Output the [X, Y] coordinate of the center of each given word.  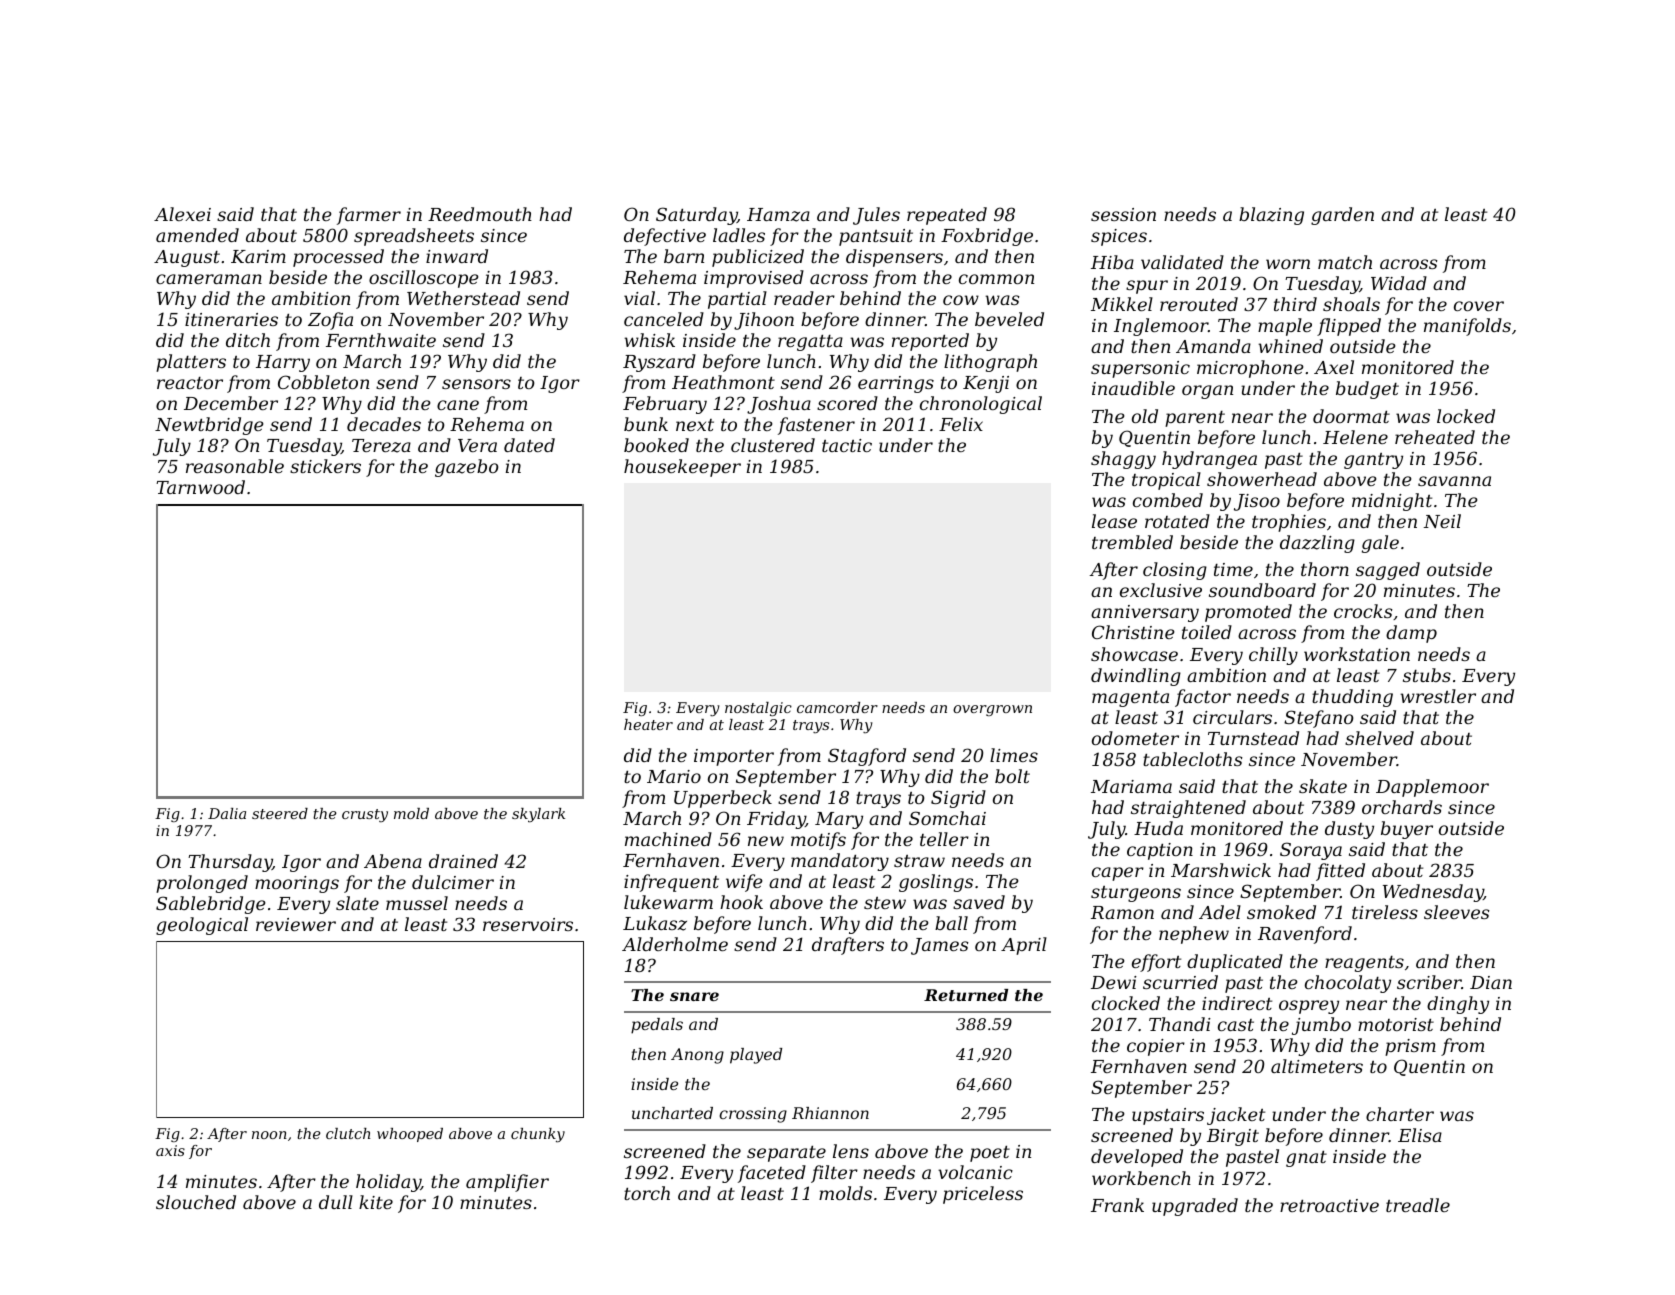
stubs [1427, 675]
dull [336, 1202]
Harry [283, 363]
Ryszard [659, 363]
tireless [1385, 912]
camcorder [837, 707]
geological [202, 926]
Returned [966, 995]
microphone [1250, 369]
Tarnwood [200, 487]
